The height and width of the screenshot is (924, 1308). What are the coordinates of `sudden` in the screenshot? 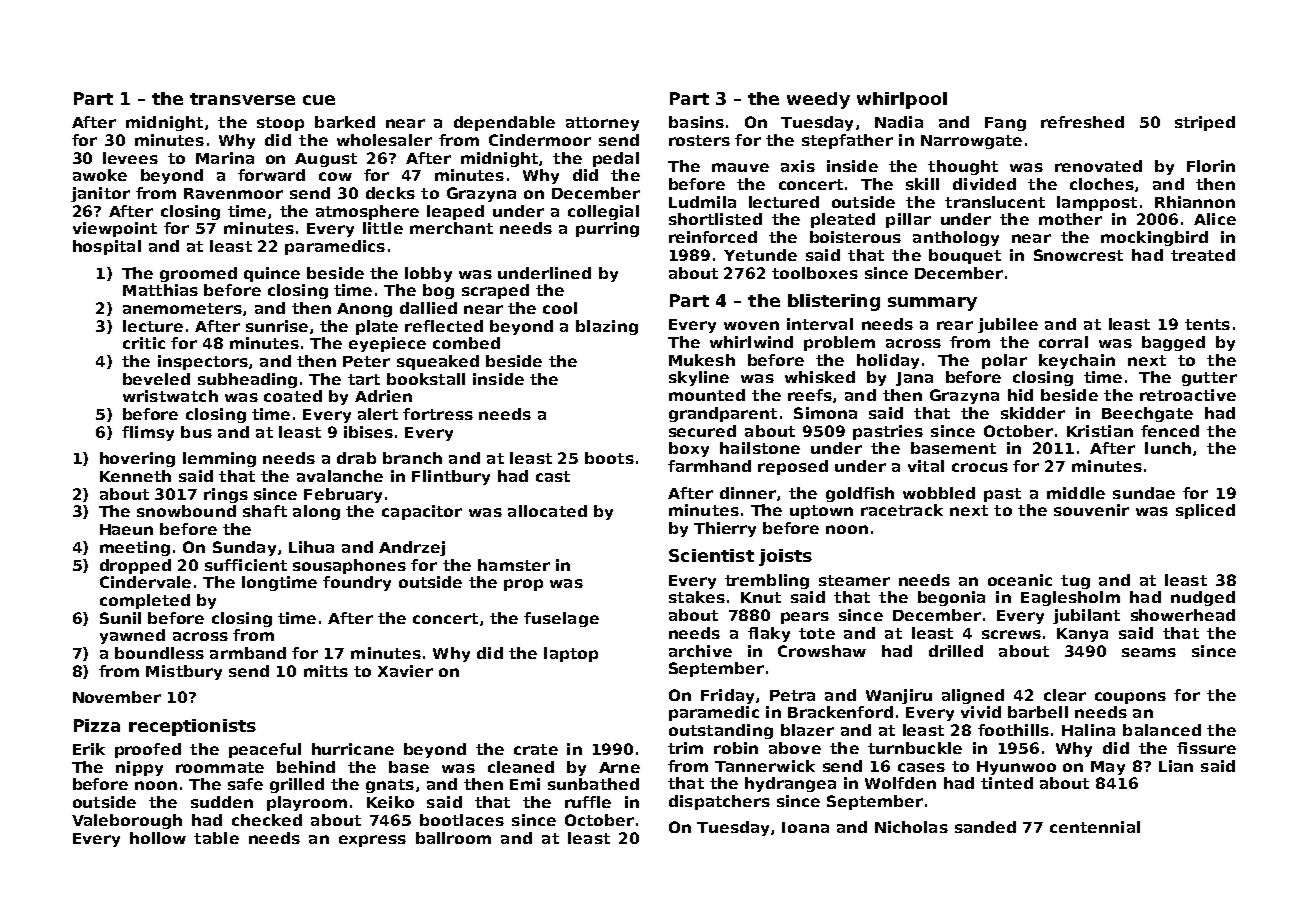 It's located at (222, 802).
